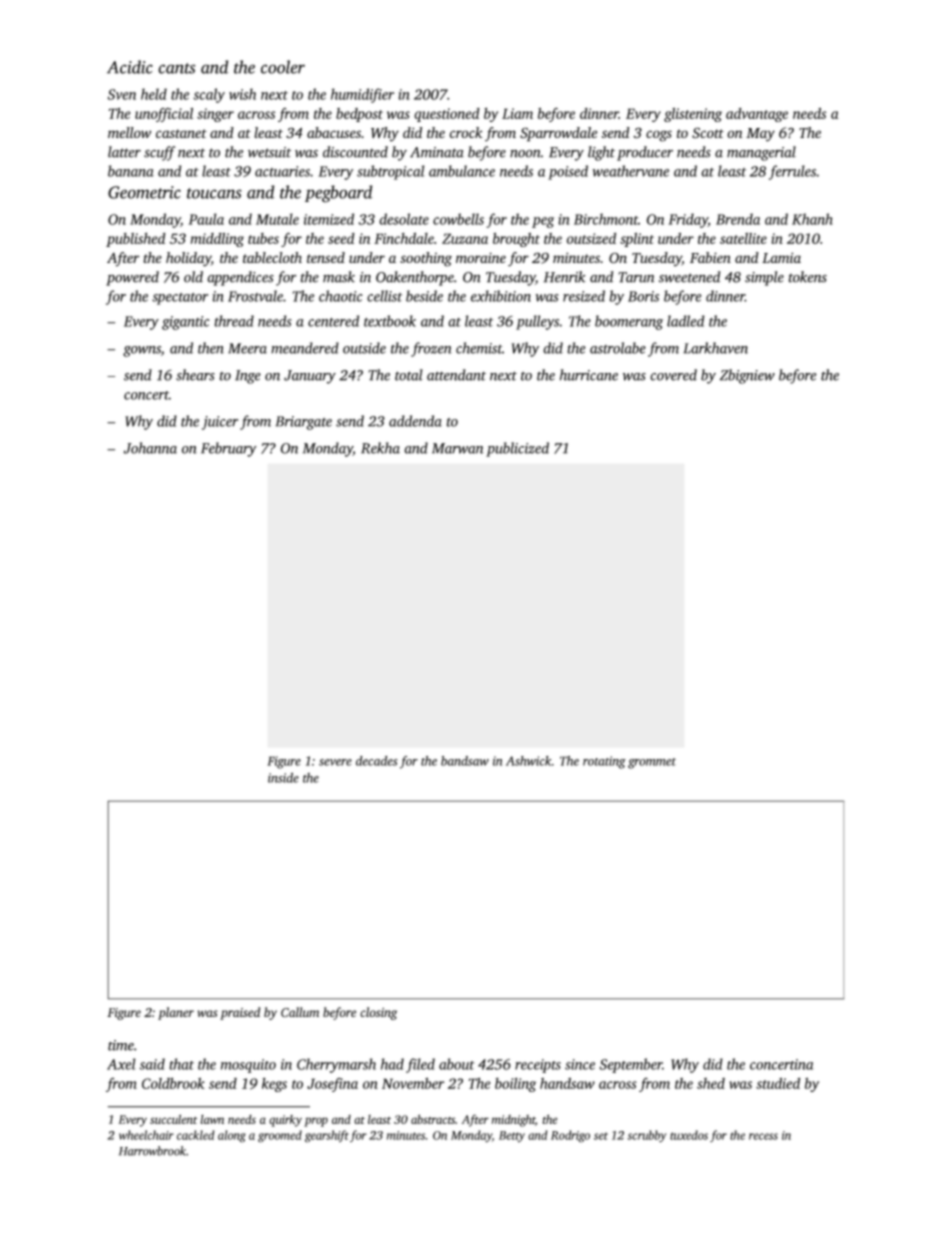  Describe the element at coordinates (283, 777) in the screenshot. I see `inside` at that location.
